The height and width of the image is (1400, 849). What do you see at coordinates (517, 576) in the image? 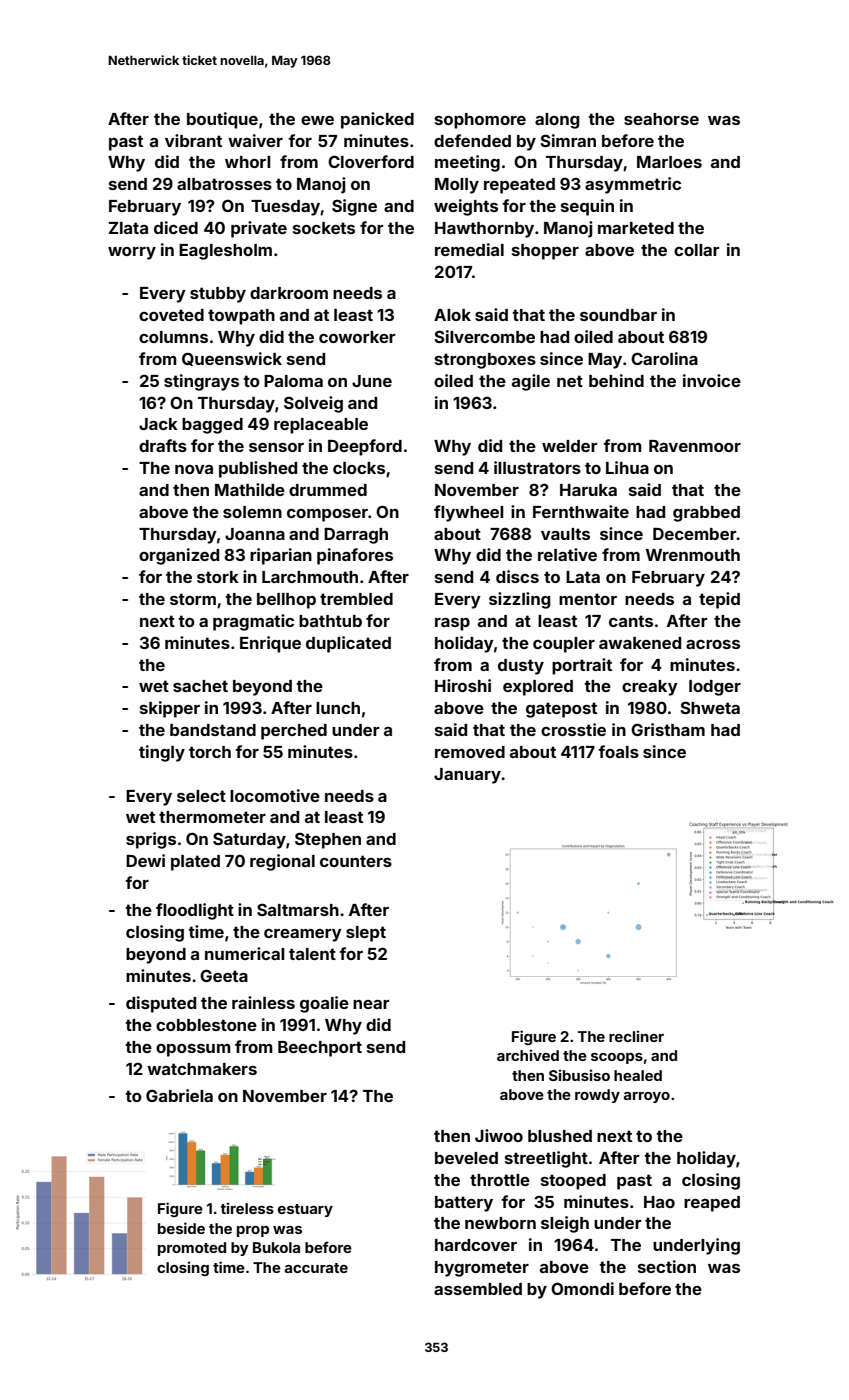
I see `discs` at bounding box center [517, 576].
